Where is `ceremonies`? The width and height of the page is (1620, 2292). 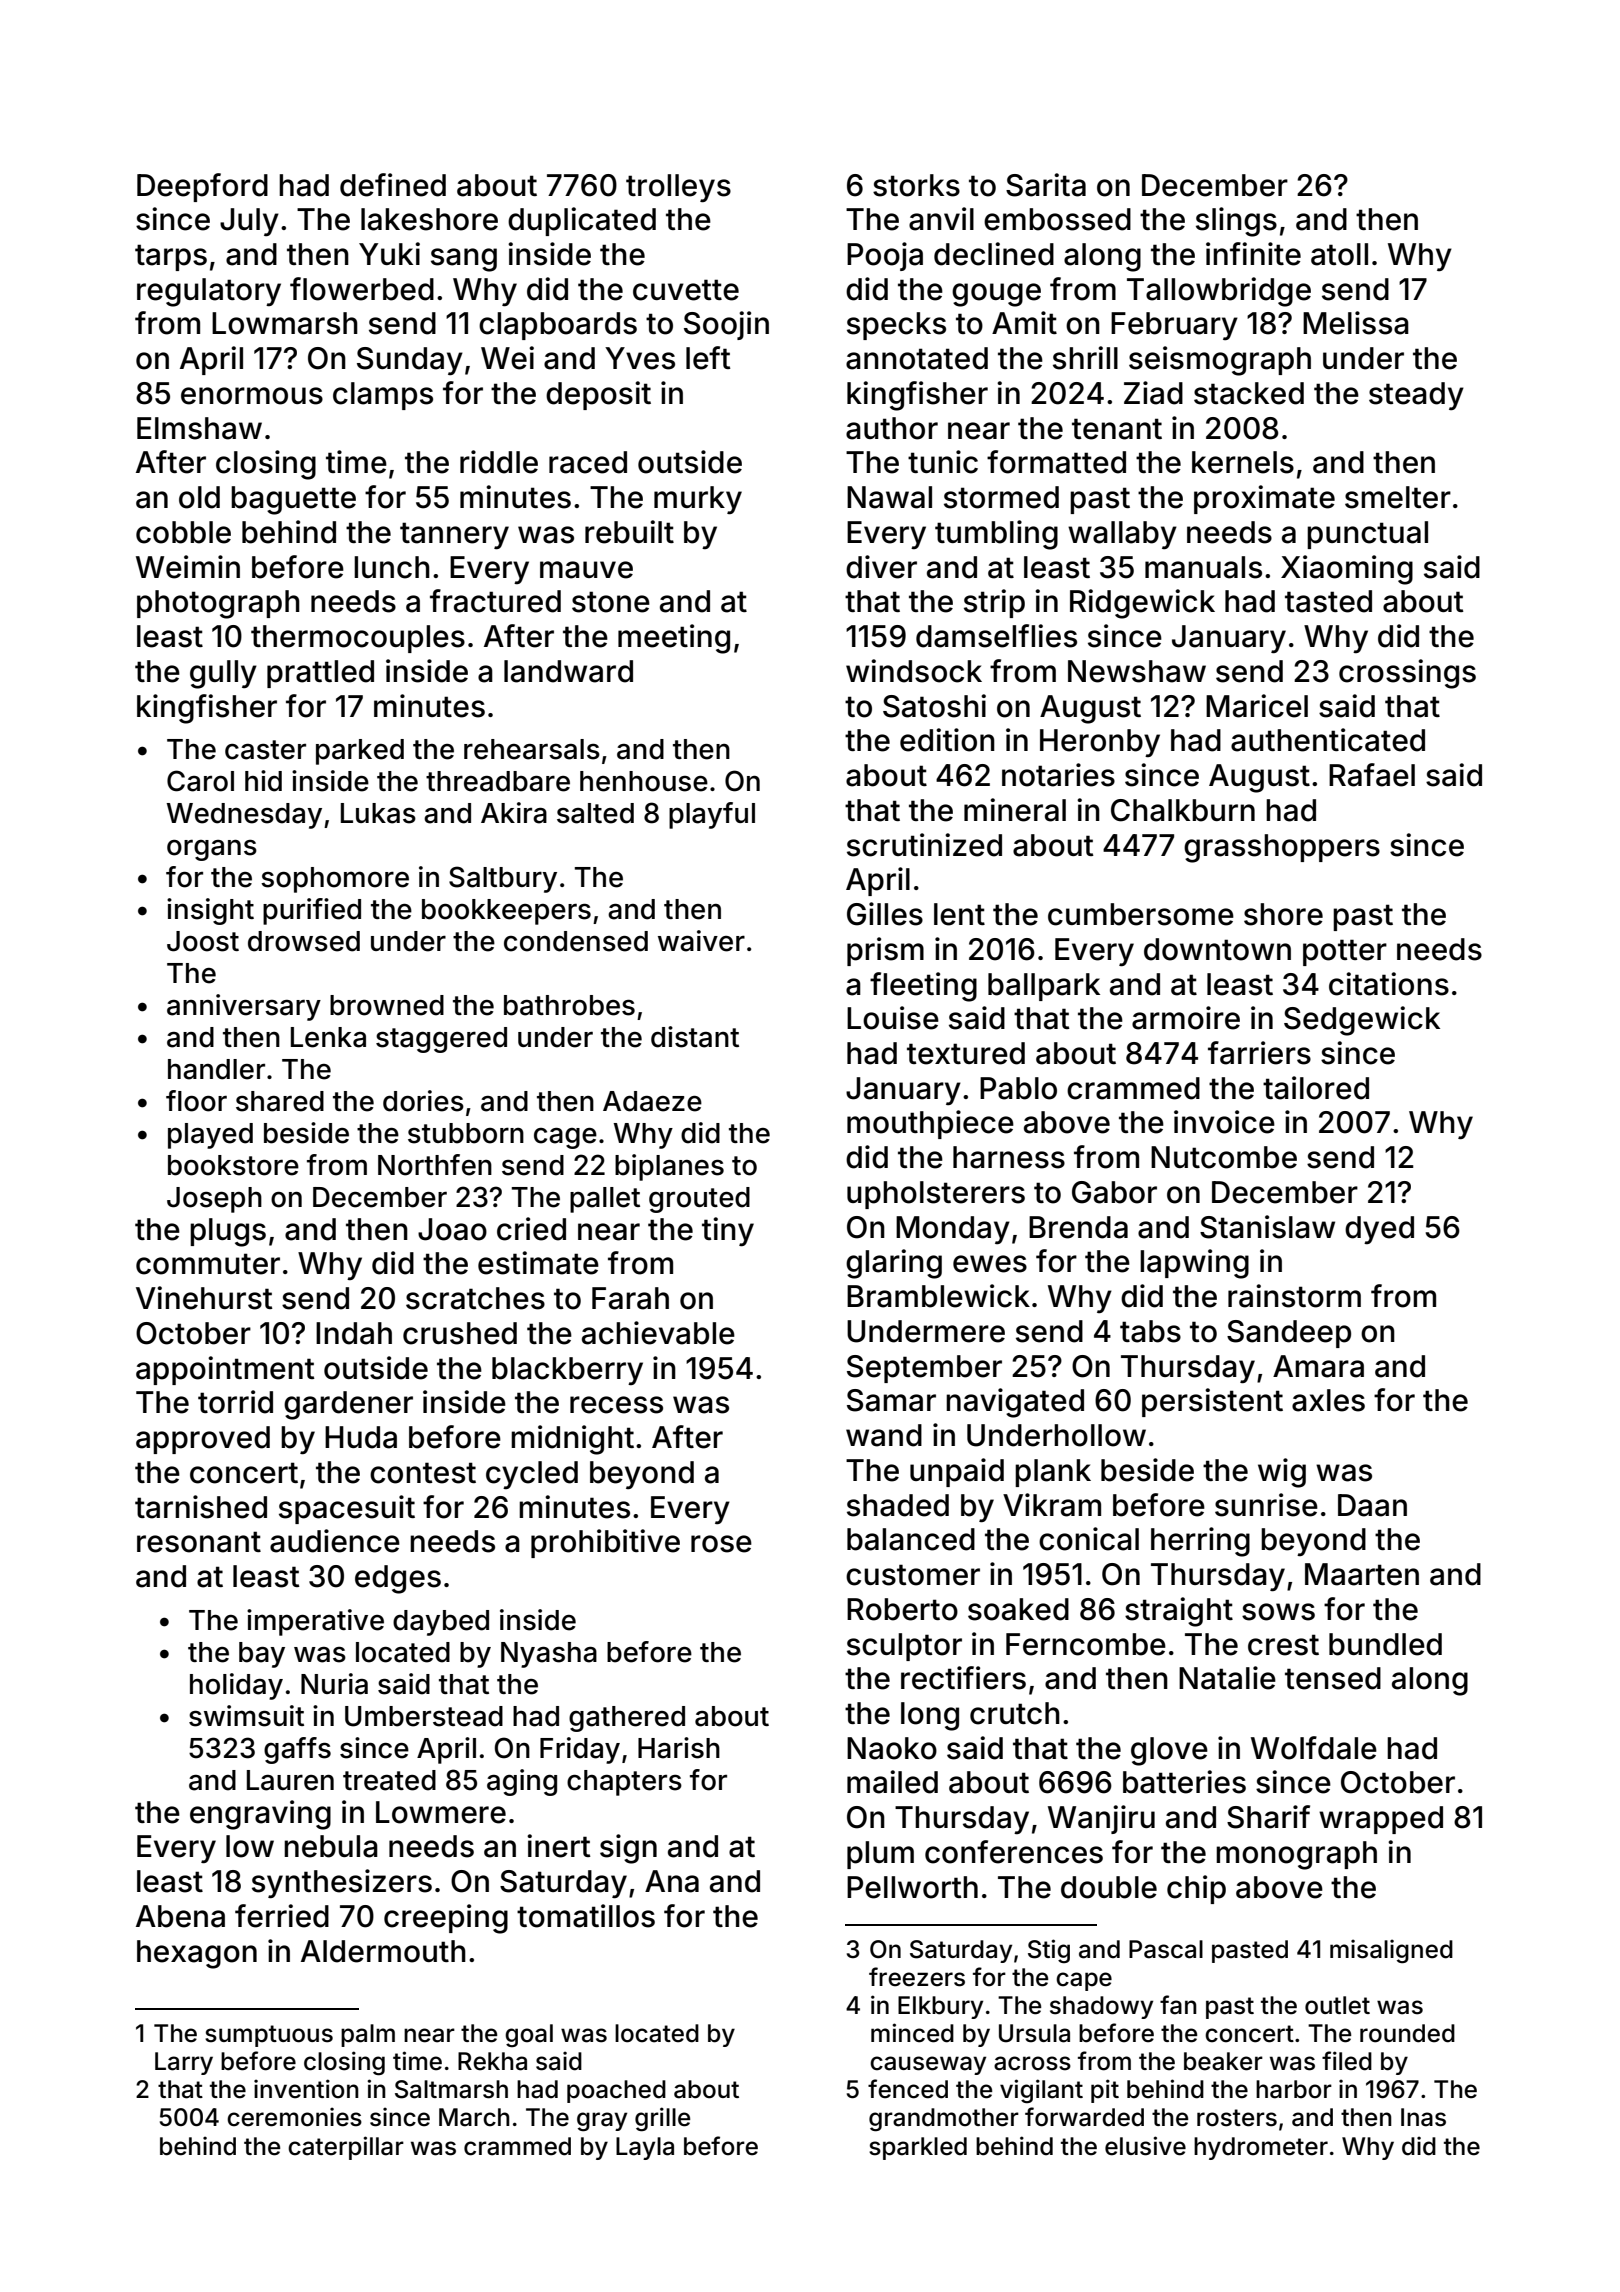 ceremonies is located at coordinates (294, 2117).
